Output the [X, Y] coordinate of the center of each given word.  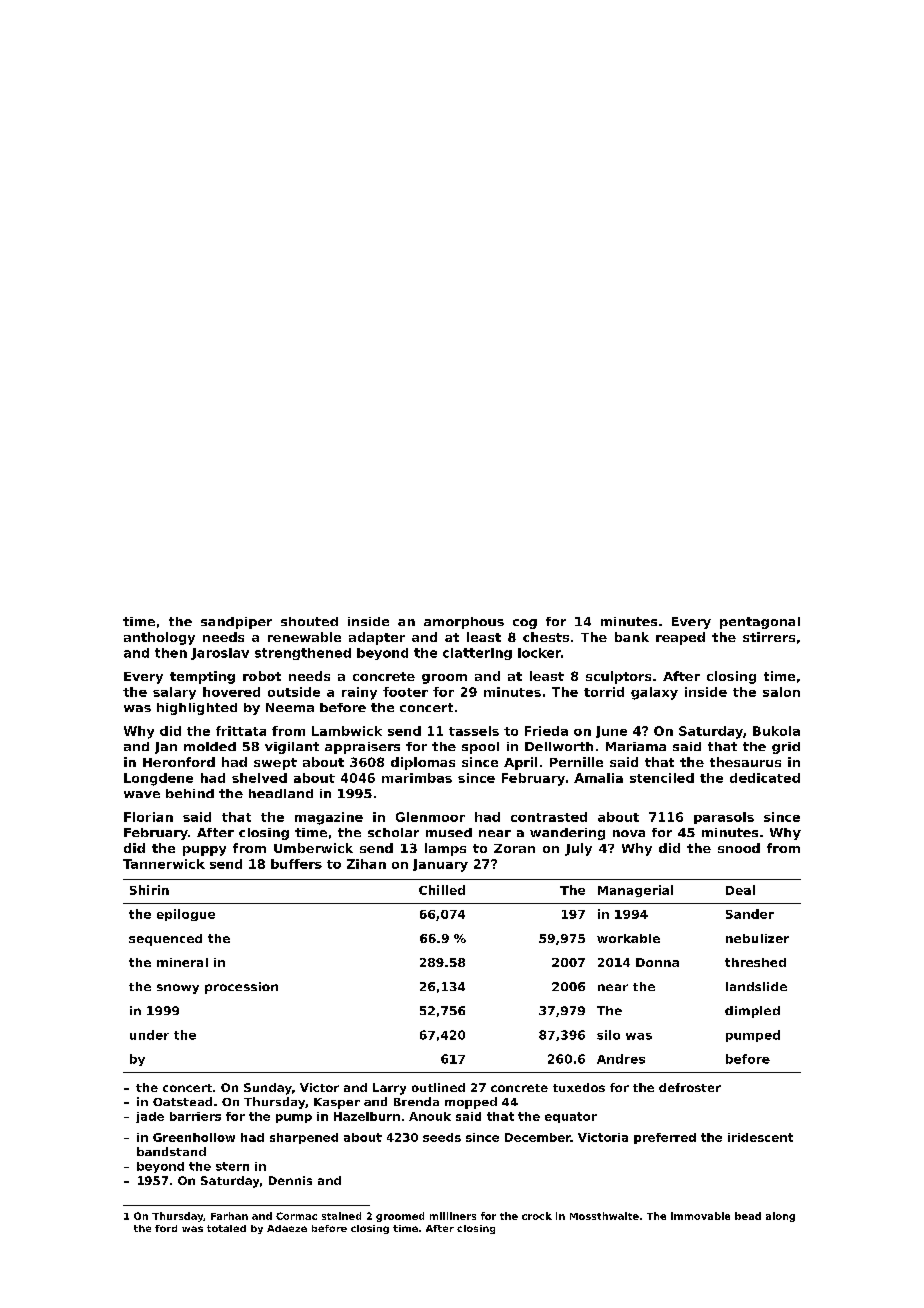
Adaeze [287, 1228]
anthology [159, 638]
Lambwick [347, 731]
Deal [740, 890]
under [149, 1035]
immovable [700, 1216]
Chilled [442, 890]
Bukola [776, 731]
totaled [226, 1228]
